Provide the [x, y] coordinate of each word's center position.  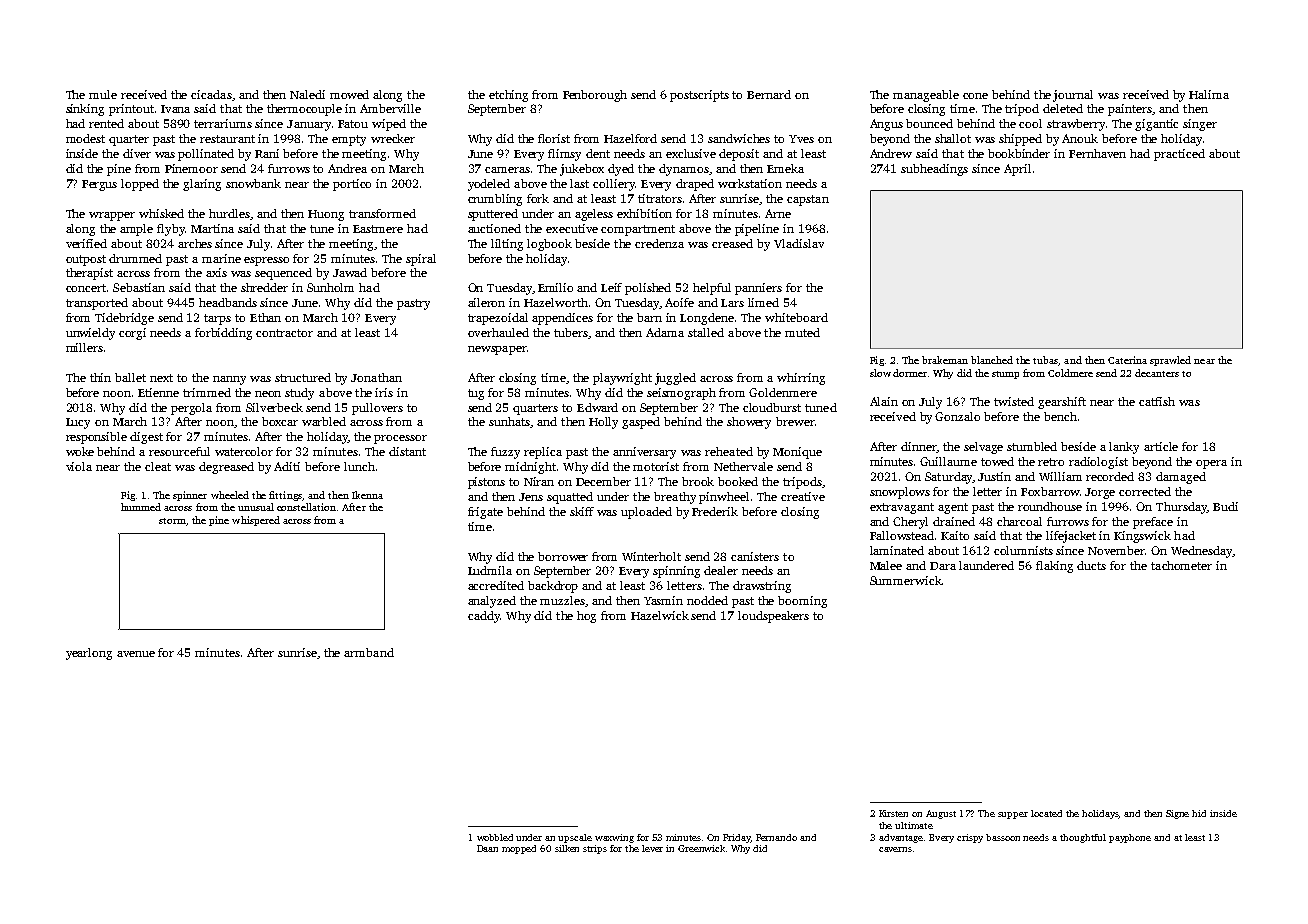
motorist [656, 466]
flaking [1054, 567]
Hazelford [630, 138]
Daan [487, 848]
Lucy [78, 423]
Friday [737, 838]
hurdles [229, 213]
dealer [721, 570]
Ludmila [490, 570]
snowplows [900, 493]
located [1046, 813]
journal [1073, 96]
